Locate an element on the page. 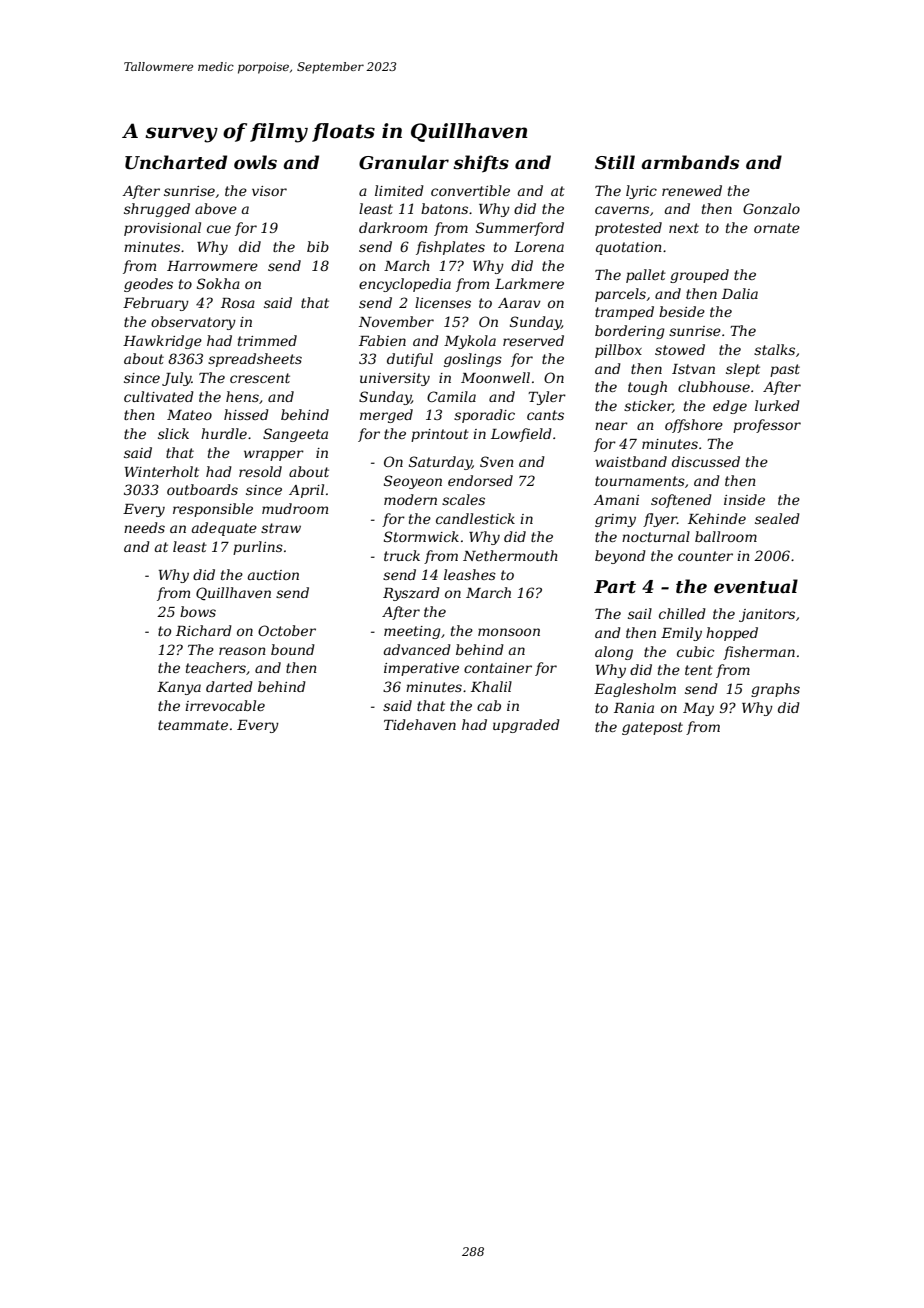 The image size is (924, 1308). armbands is located at coordinates (690, 162).
